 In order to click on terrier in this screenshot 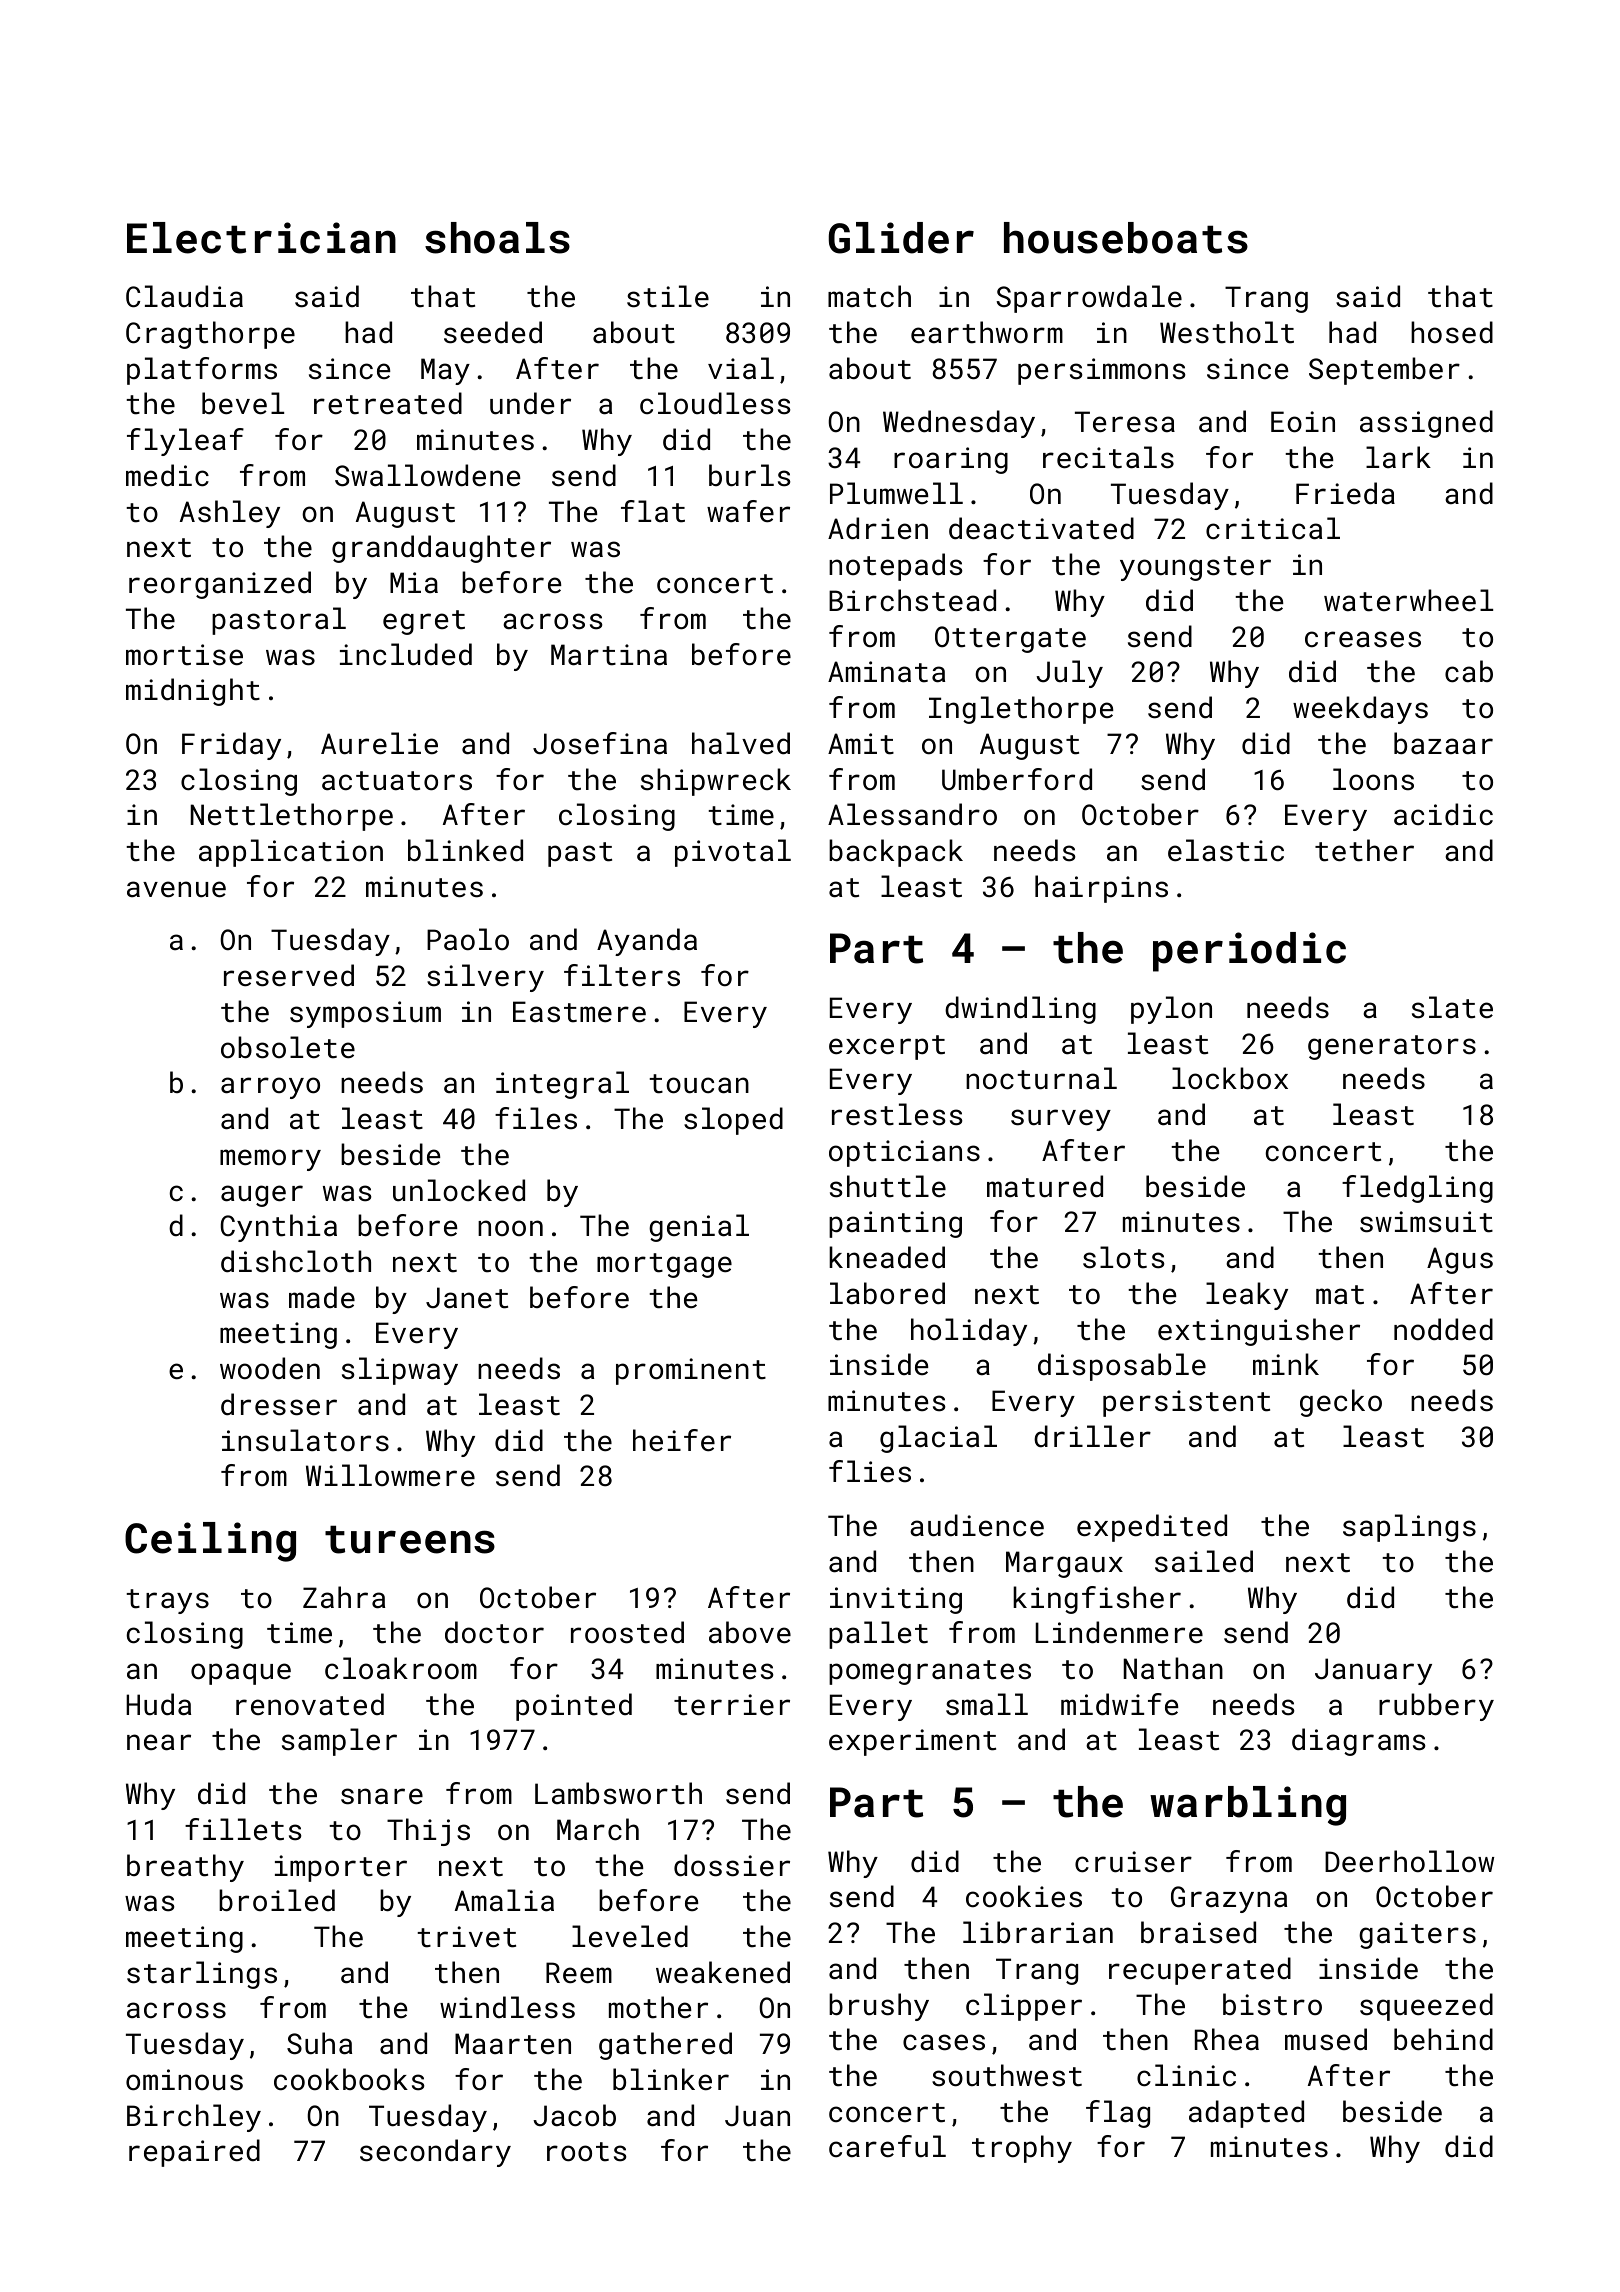, I will do `click(732, 1705)`.
